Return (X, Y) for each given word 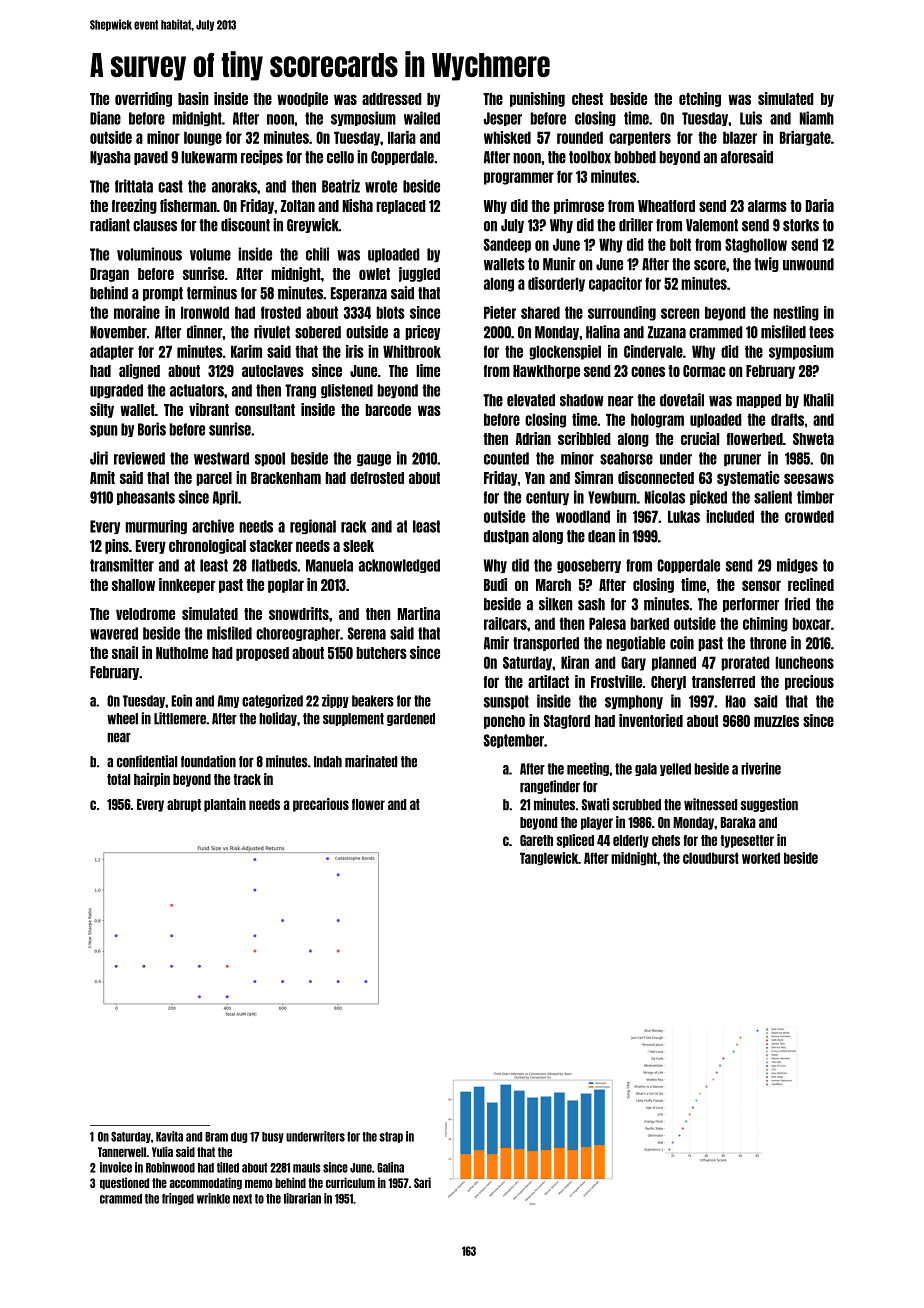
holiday (278, 719)
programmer (519, 178)
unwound (808, 264)
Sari (422, 1182)
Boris (152, 429)
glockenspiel (565, 352)
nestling (796, 313)
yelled (675, 769)
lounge (203, 138)
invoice (116, 1167)
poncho (504, 722)
